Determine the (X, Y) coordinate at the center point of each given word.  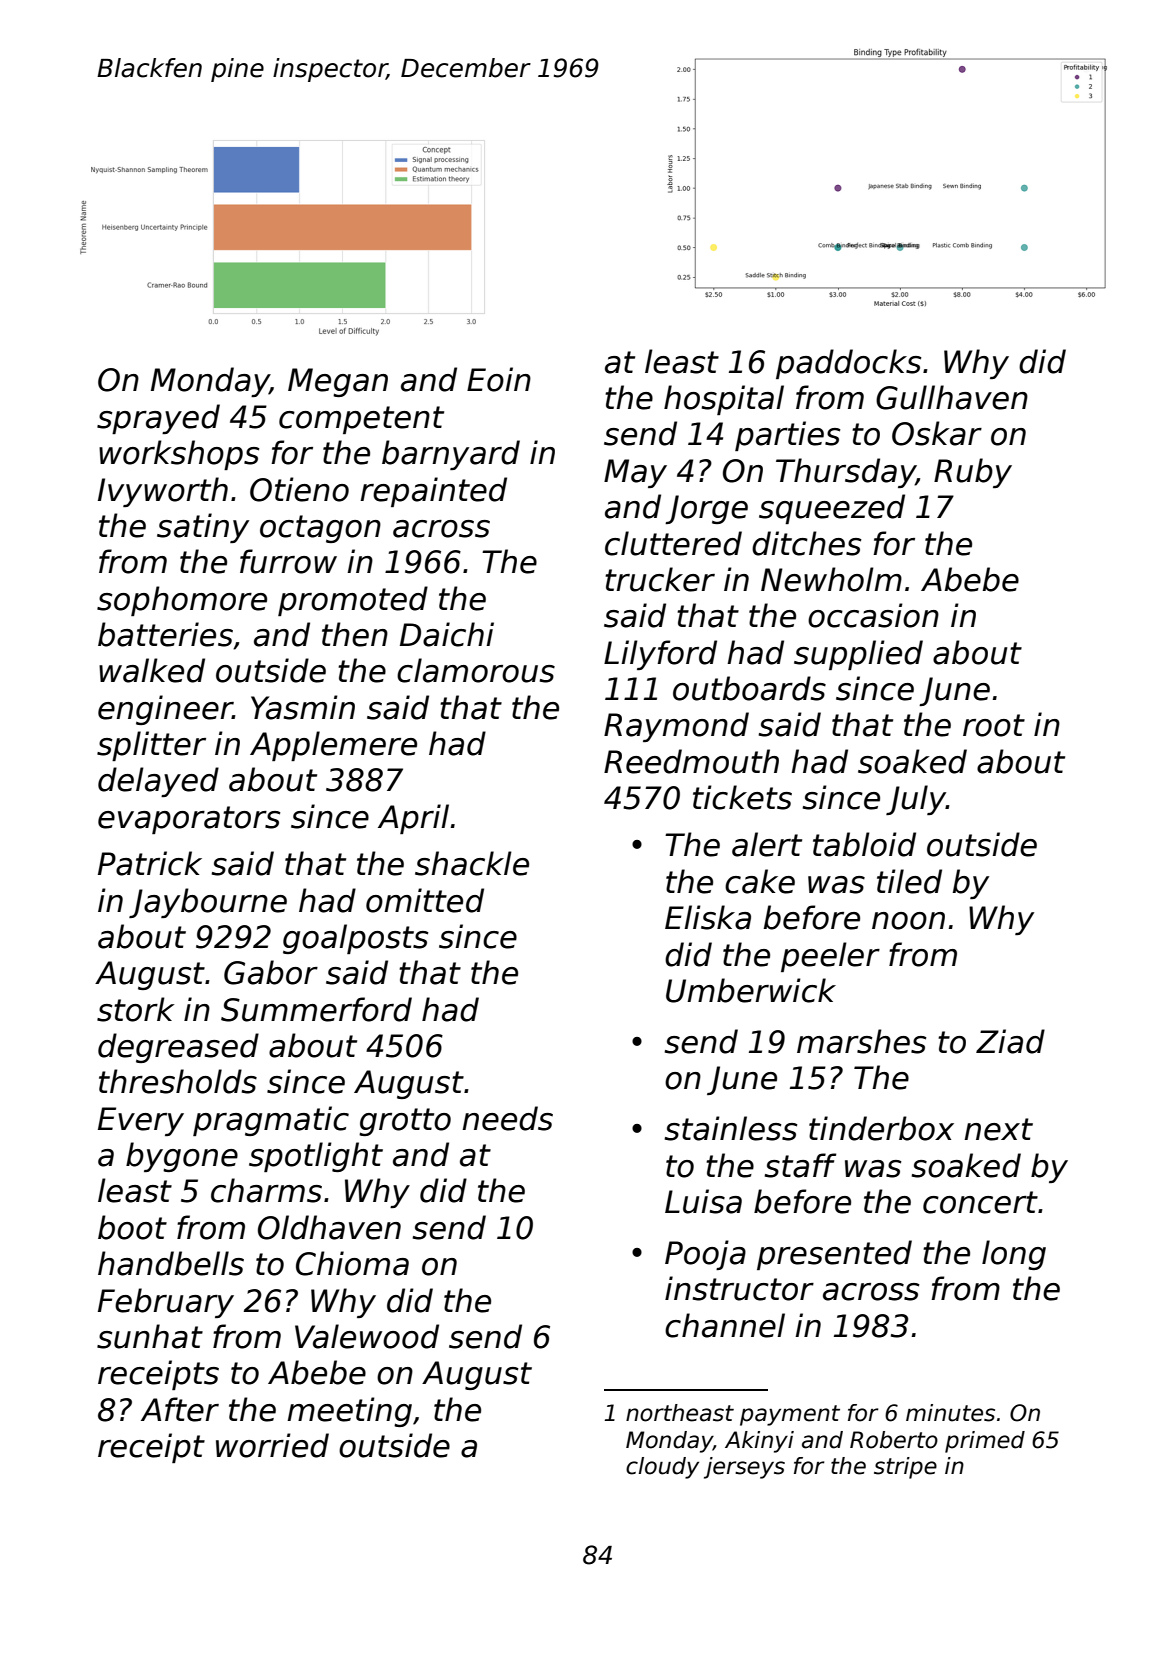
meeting (349, 1412)
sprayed (158, 419)
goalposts (356, 939)
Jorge (706, 509)
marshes (862, 1041)
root (994, 725)
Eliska (708, 917)
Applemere (333, 746)
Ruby (973, 473)
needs (507, 1118)
